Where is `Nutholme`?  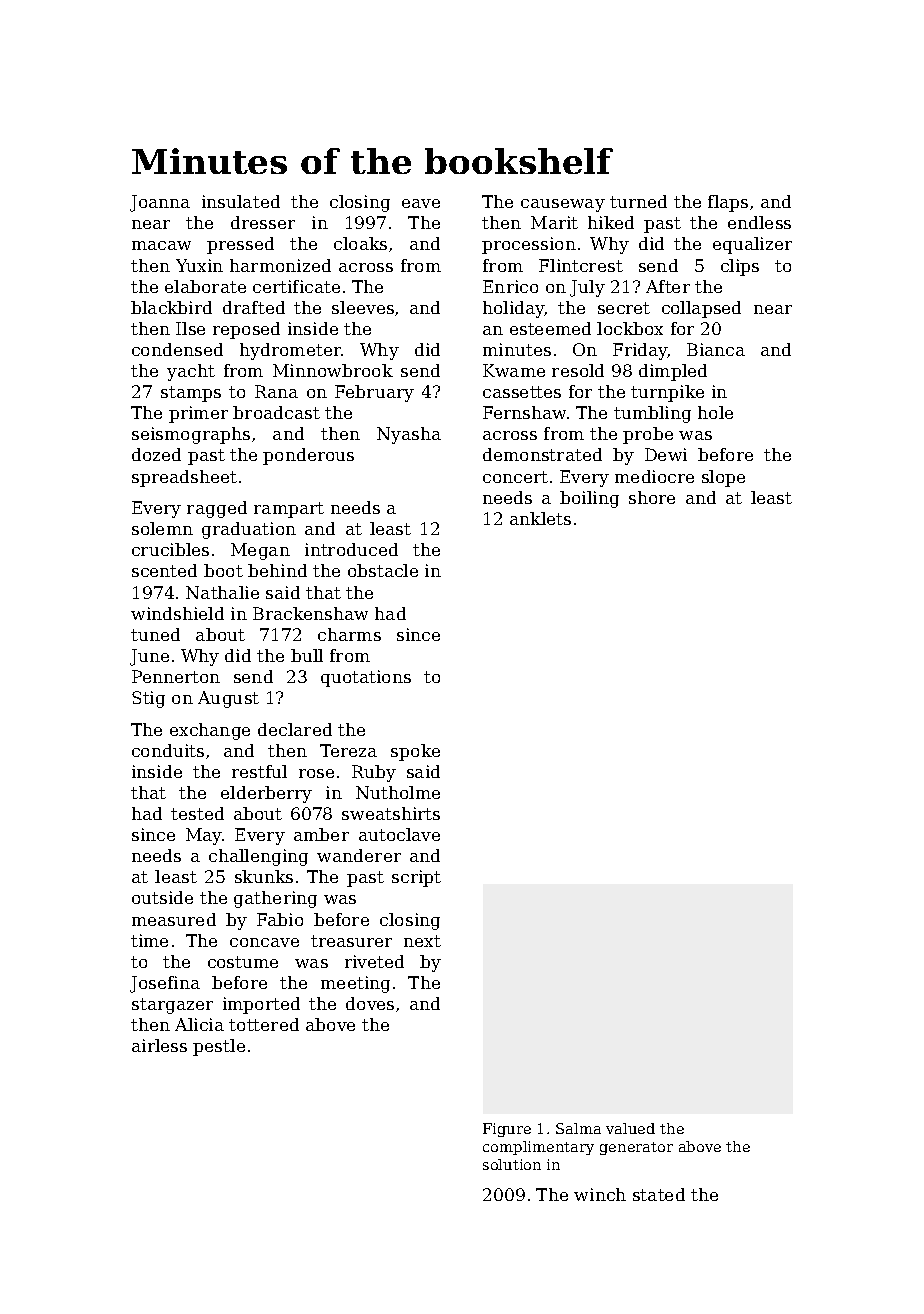
Nutholme is located at coordinates (398, 792).
